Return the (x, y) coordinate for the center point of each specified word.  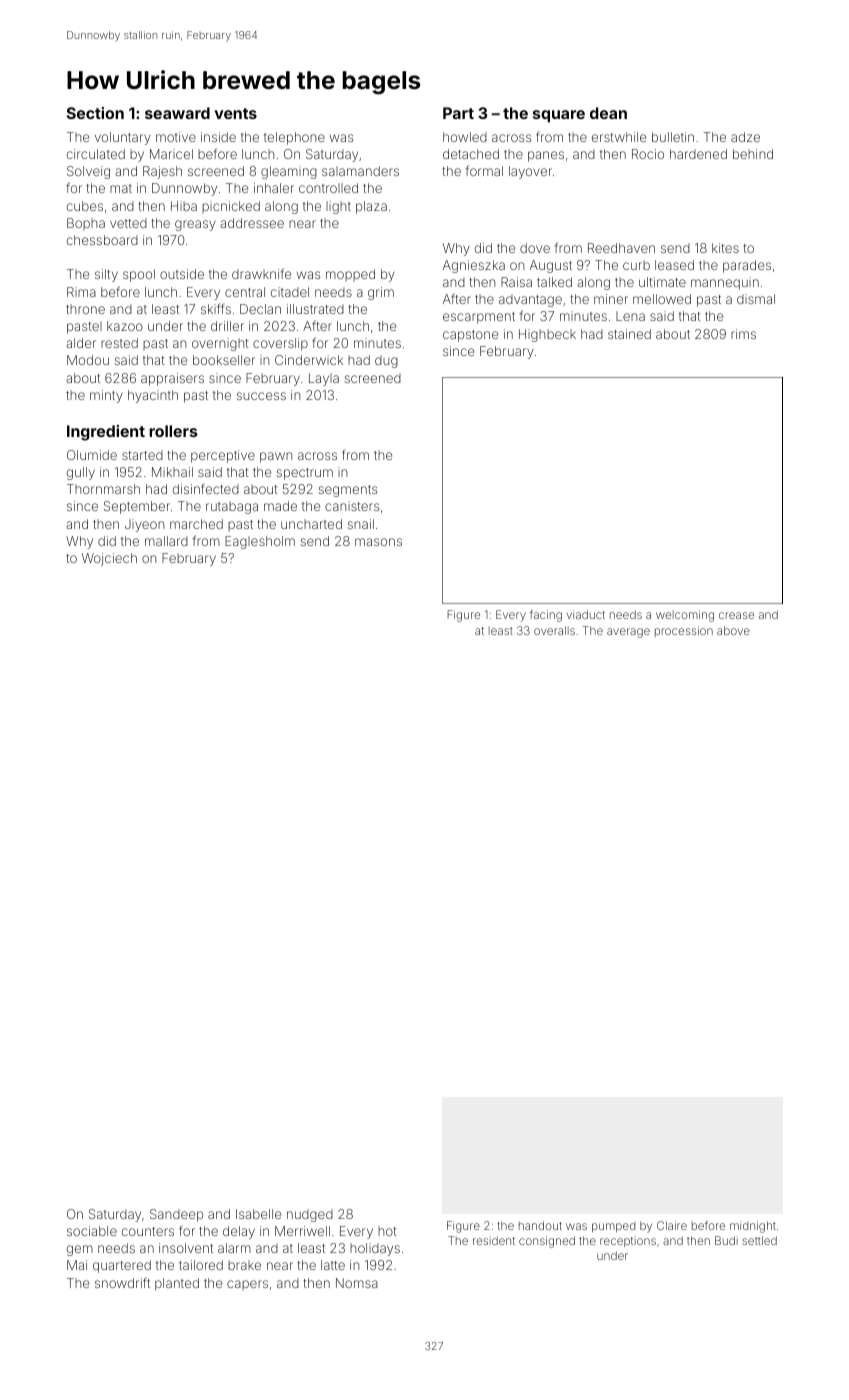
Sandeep (176, 1215)
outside (182, 274)
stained (629, 334)
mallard (166, 541)
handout (540, 1225)
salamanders (360, 171)
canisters (352, 506)
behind (753, 154)
